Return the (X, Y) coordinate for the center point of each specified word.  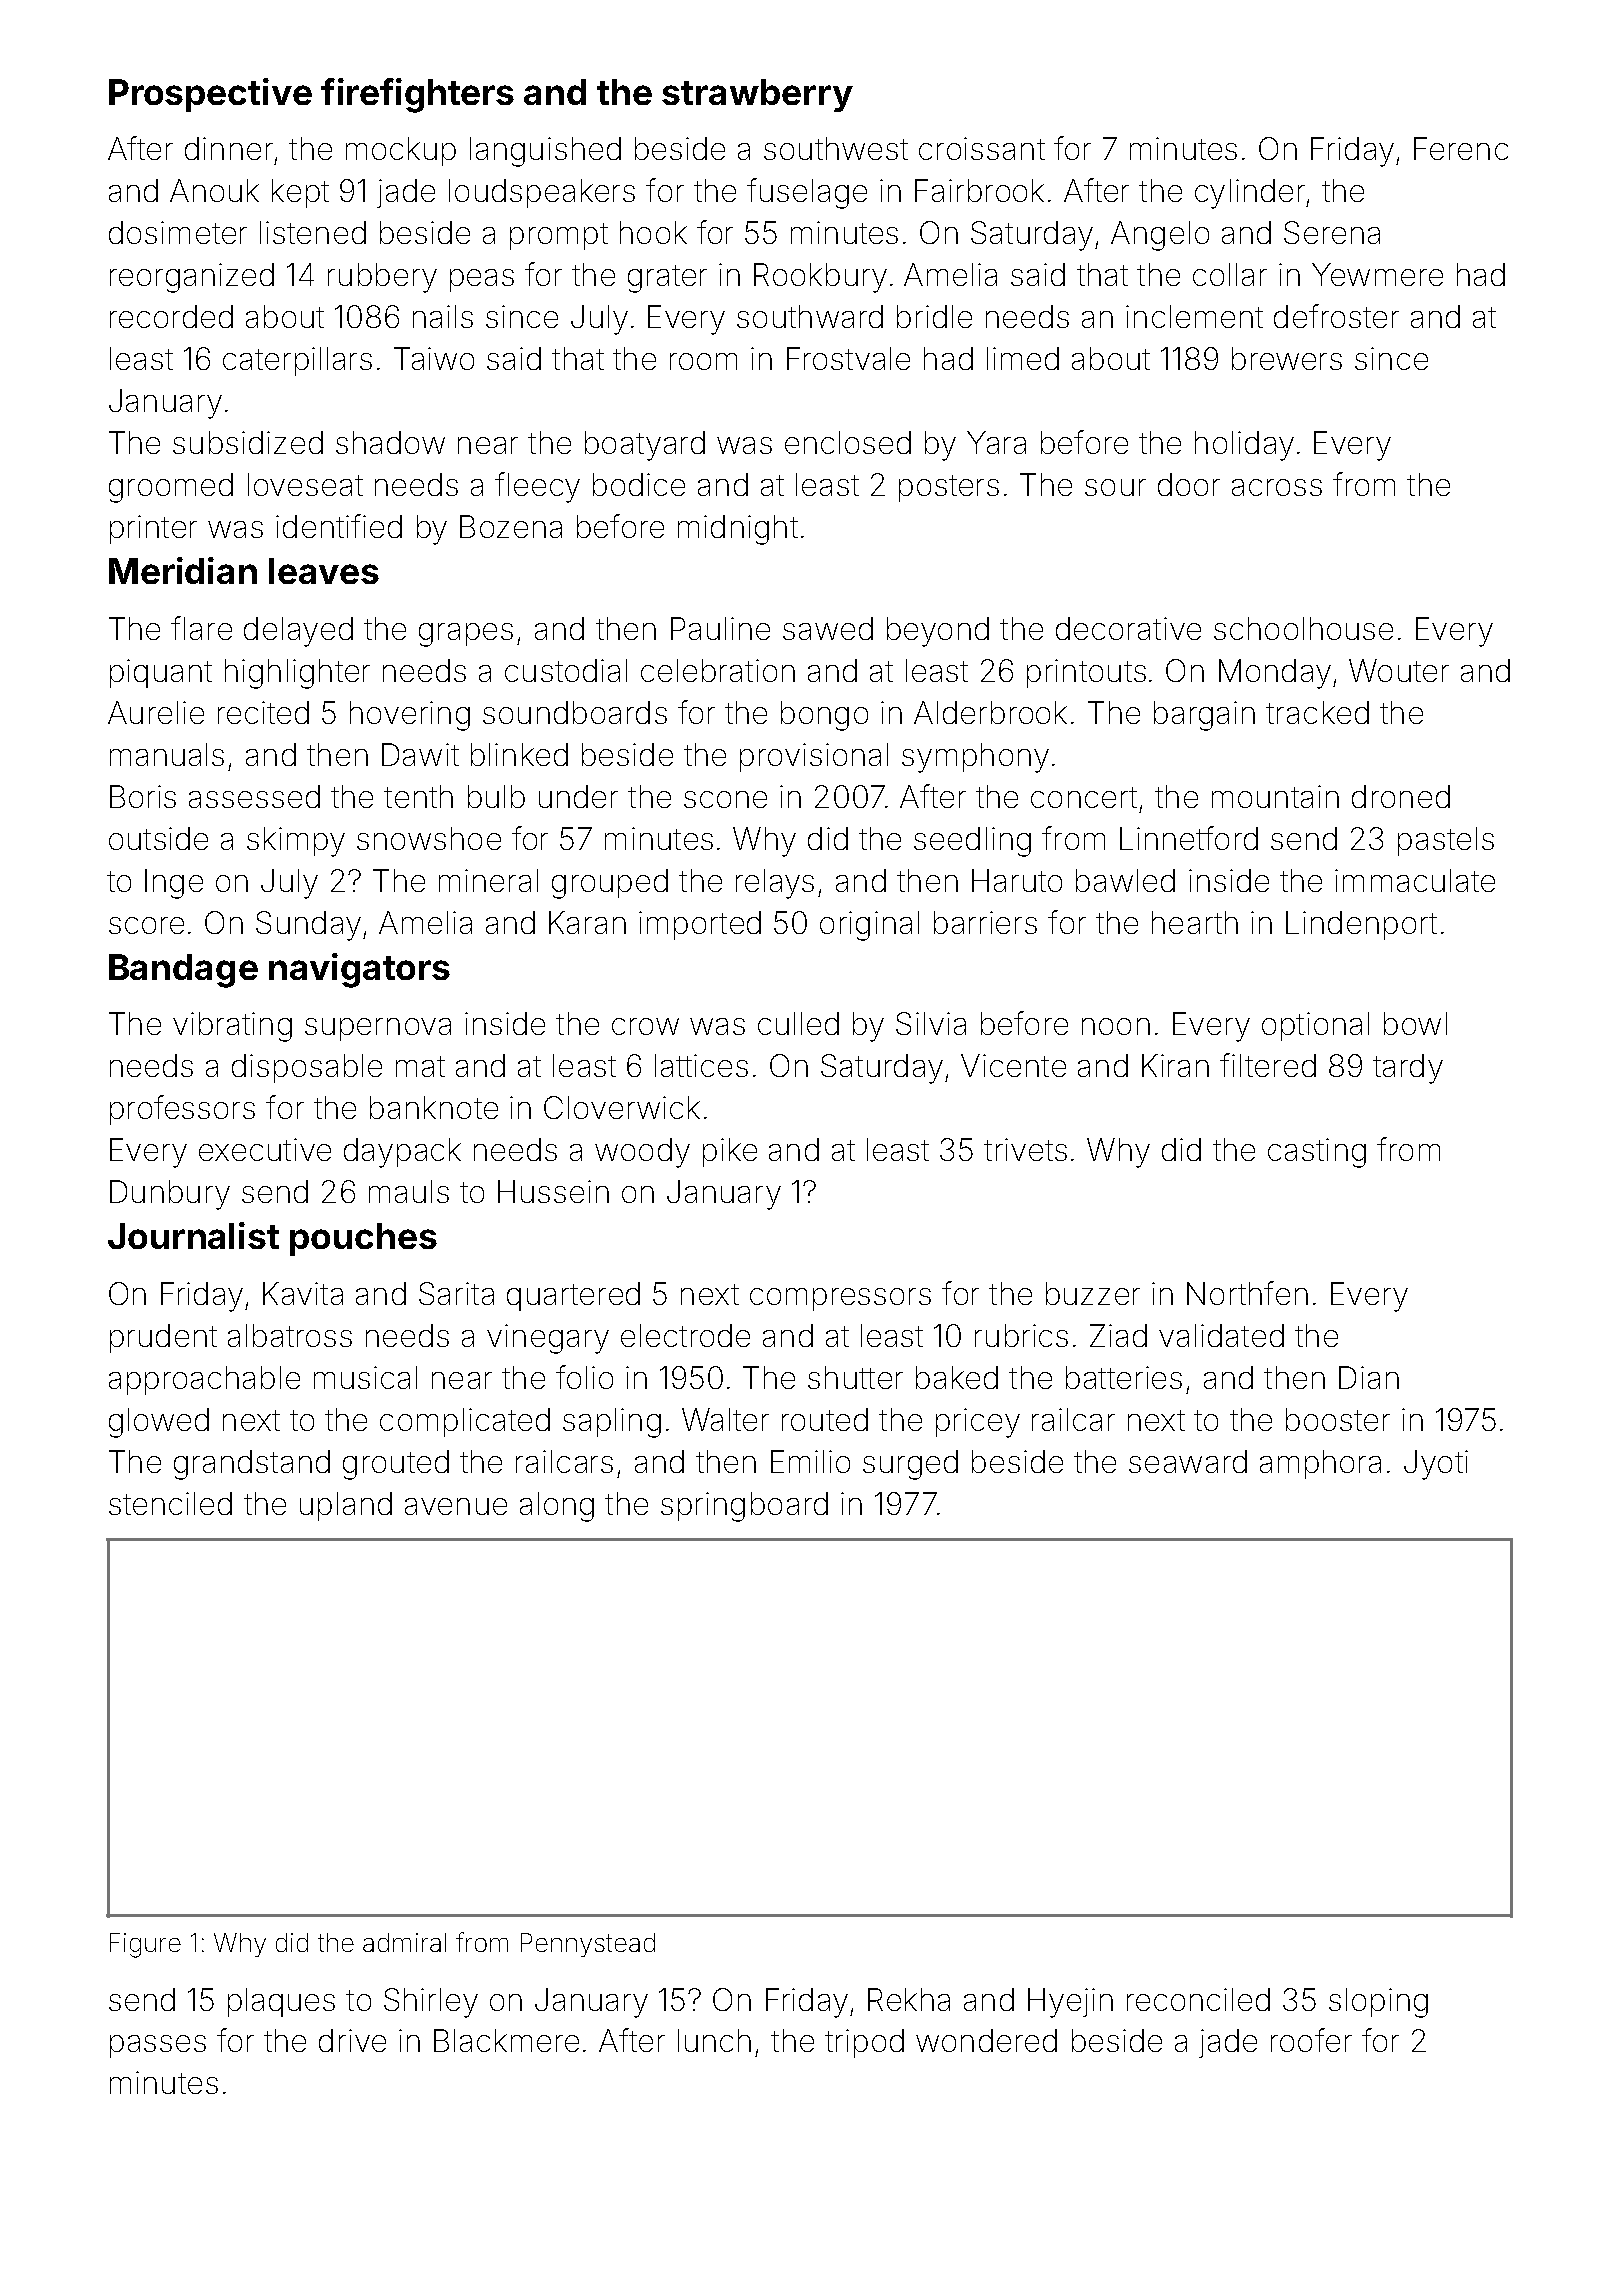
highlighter (297, 674)
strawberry (757, 95)
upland (346, 1506)
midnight (738, 530)
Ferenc (1461, 148)
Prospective (210, 95)
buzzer (1093, 1293)
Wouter (1399, 670)
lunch (714, 2040)
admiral (404, 1942)
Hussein (553, 1191)
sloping (1378, 2003)
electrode (685, 1335)
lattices (701, 1065)
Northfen (1247, 1293)
